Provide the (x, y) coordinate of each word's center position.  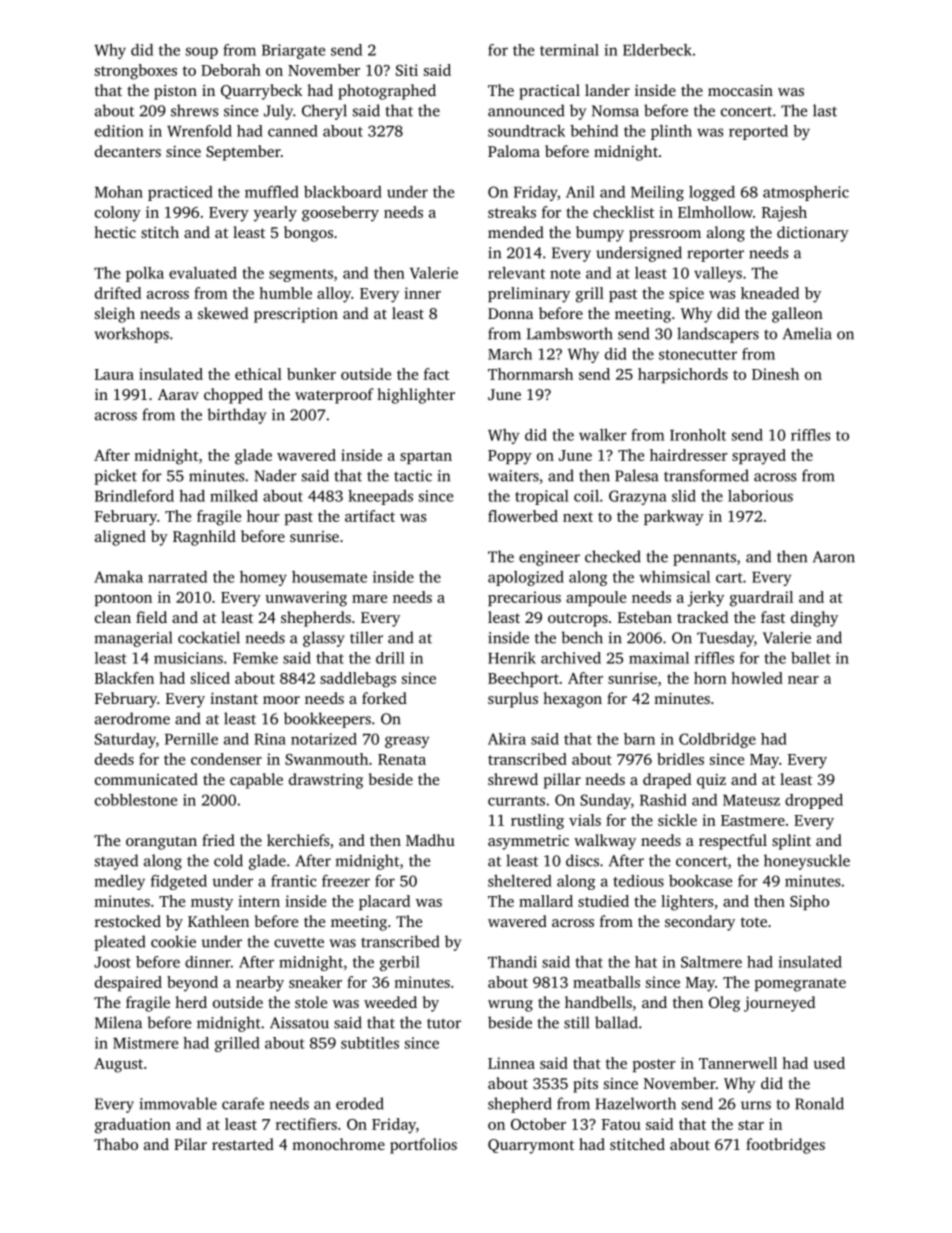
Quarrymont (531, 1146)
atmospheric (806, 193)
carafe (243, 1103)
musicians (188, 658)
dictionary (813, 234)
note (565, 274)
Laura (114, 374)
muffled (272, 192)
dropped (814, 801)
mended (516, 232)
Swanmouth (326, 759)
